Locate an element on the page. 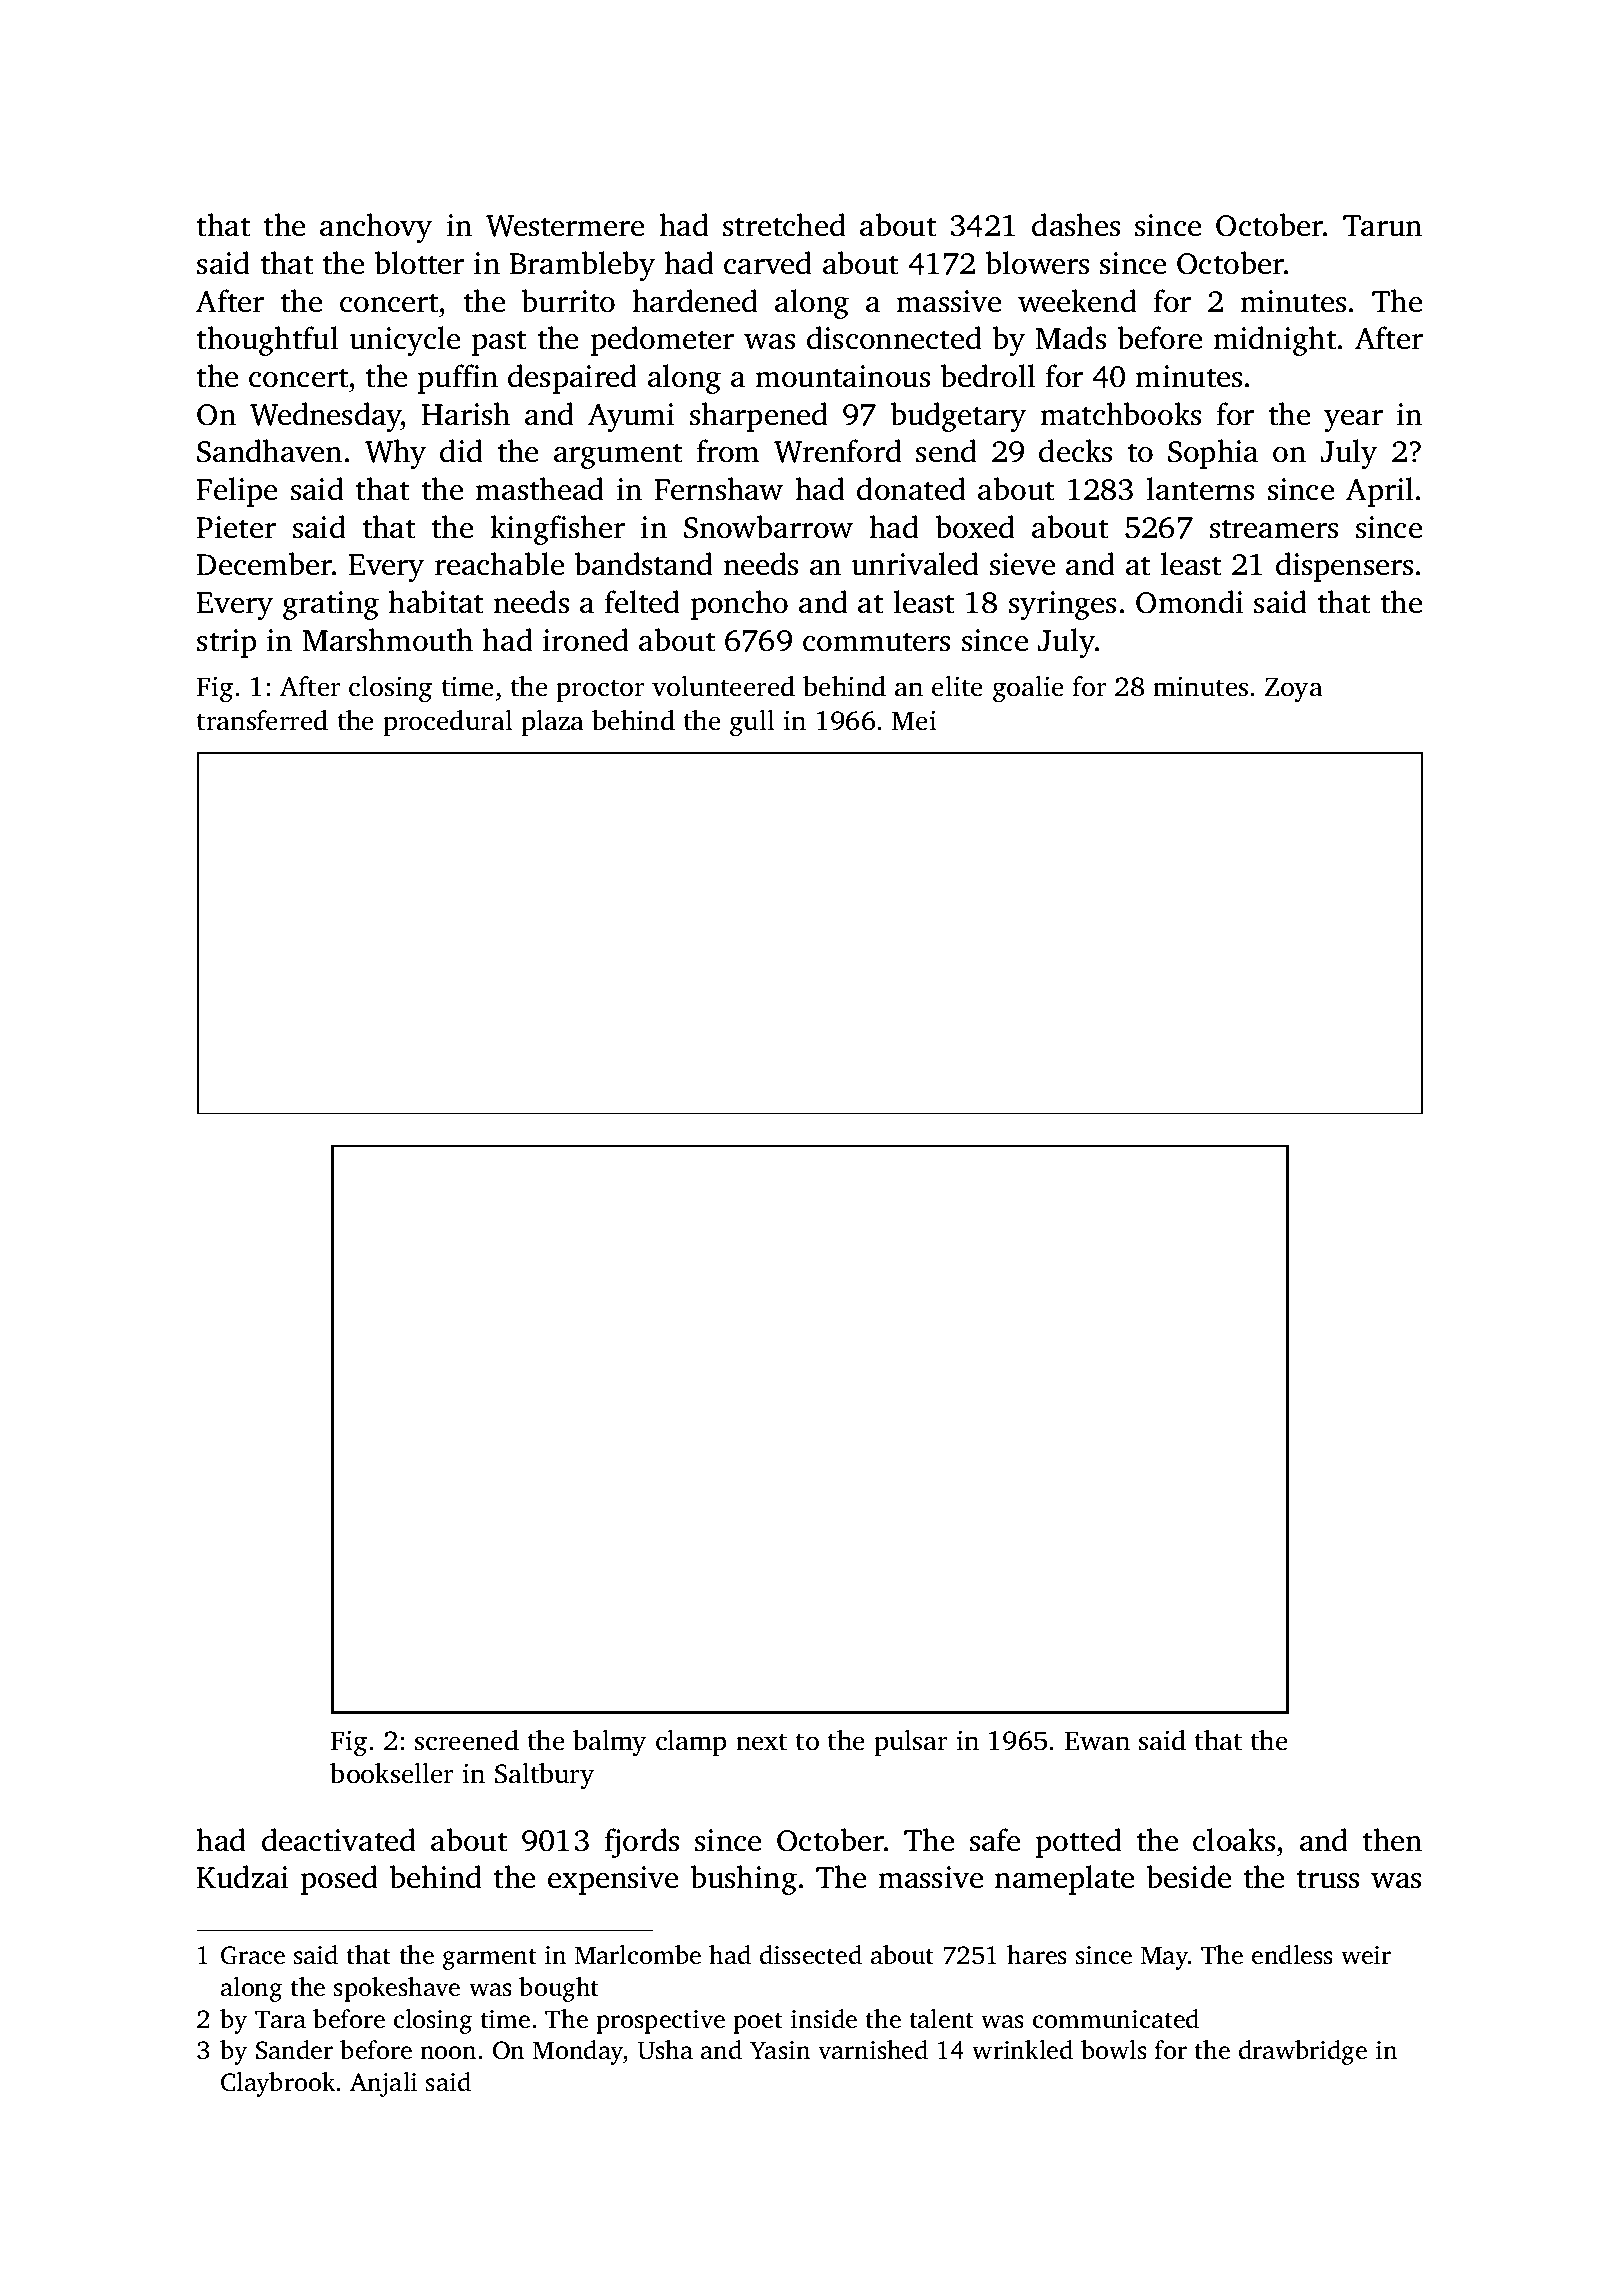  Sander is located at coordinates (294, 2050).
